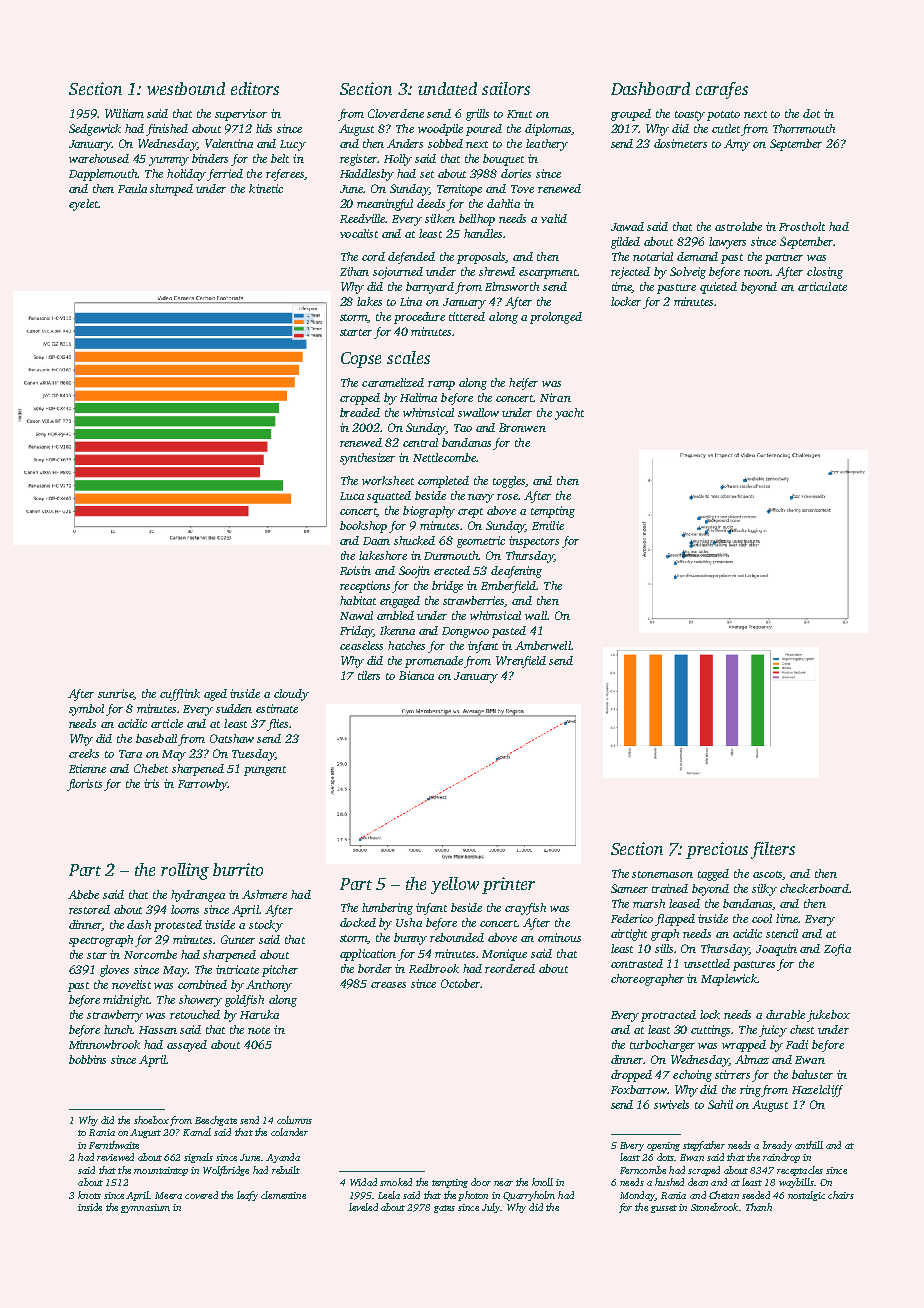 The width and height of the document is (924, 1308). Describe the element at coordinates (822, 286) in the document. I see `articulate` at that location.
